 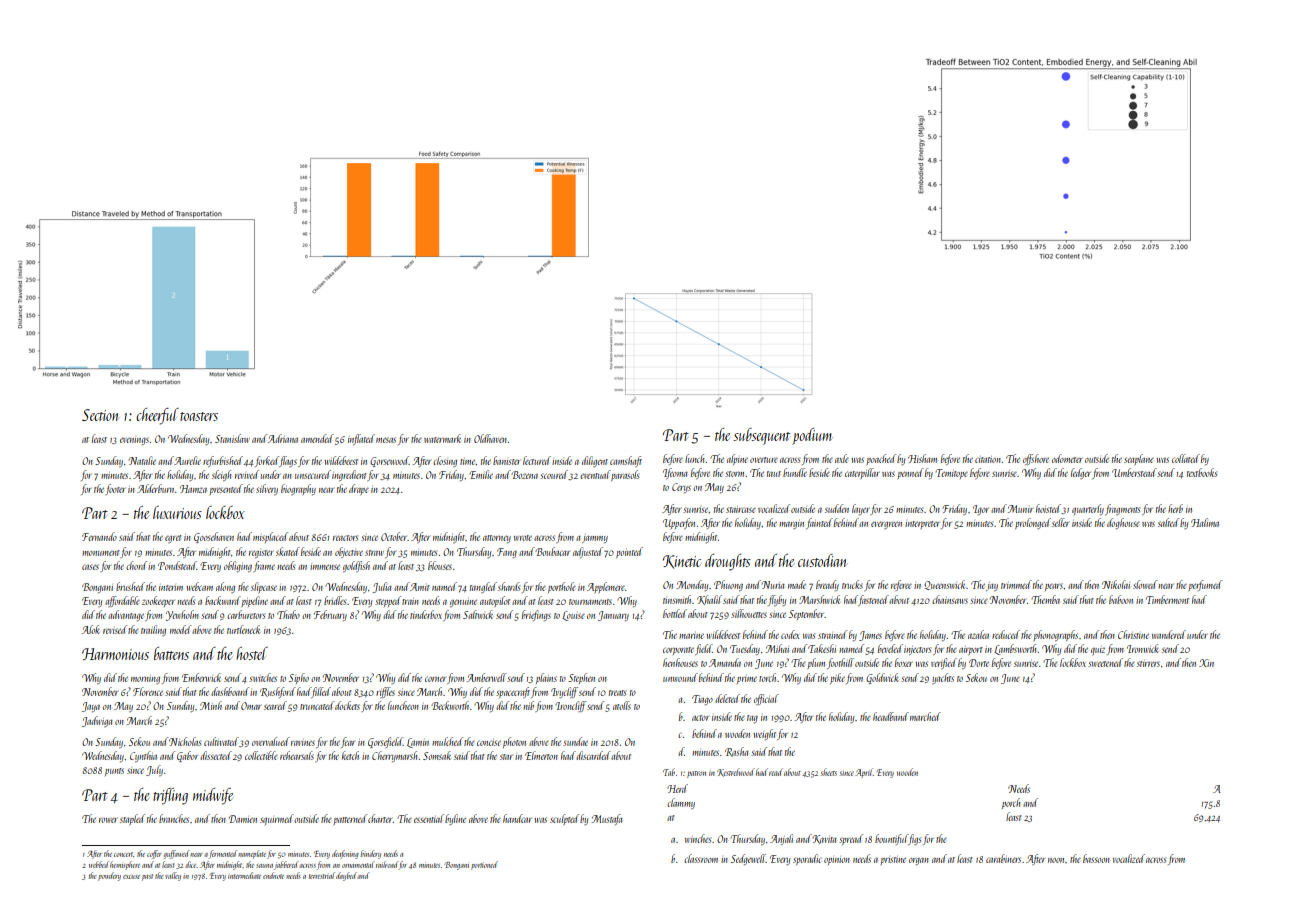 What do you see at coordinates (581, 678) in the image?
I see `Stephen` at bounding box center [581, 678].
